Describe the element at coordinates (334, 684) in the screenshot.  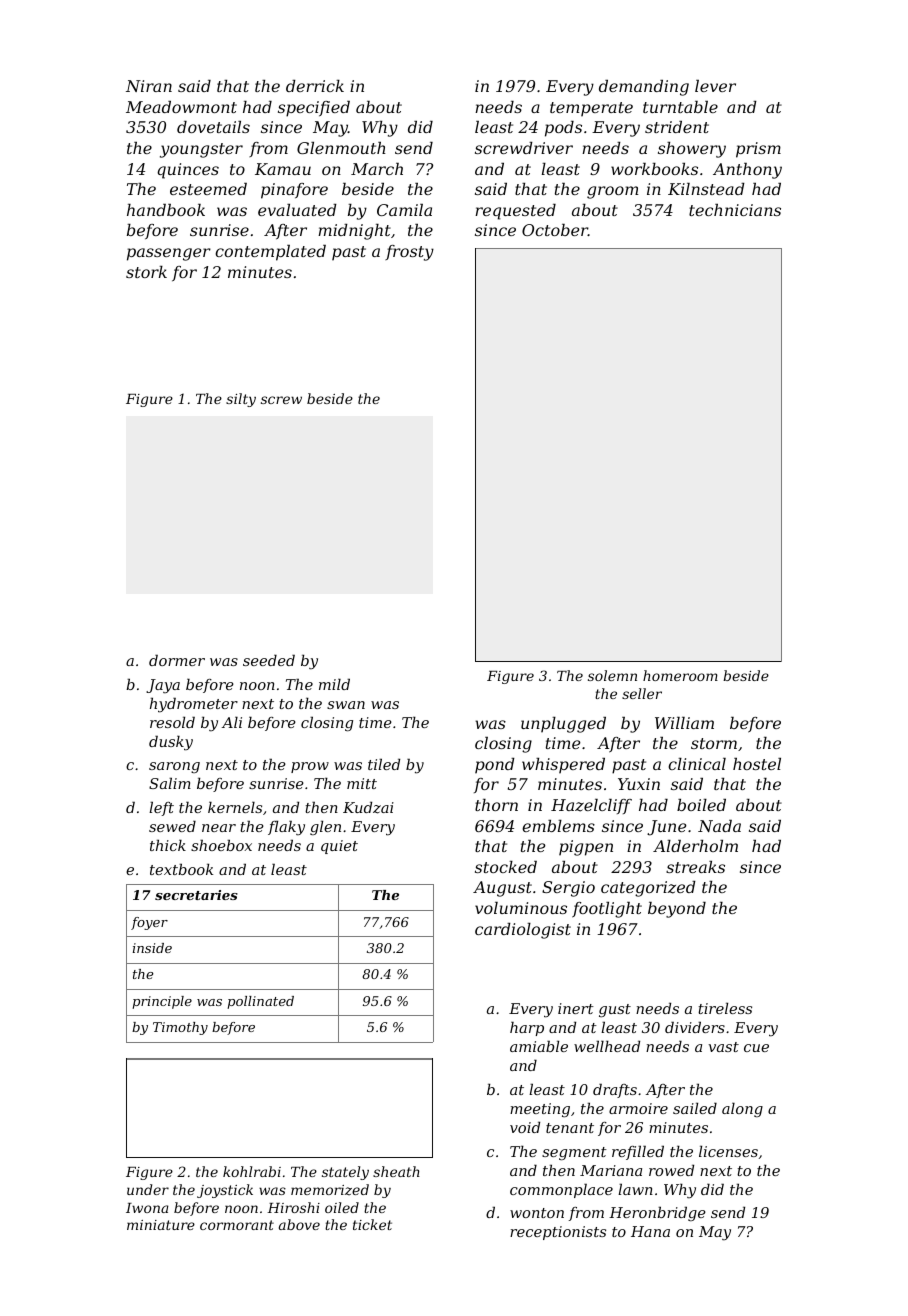
I see `mild` at that location.
